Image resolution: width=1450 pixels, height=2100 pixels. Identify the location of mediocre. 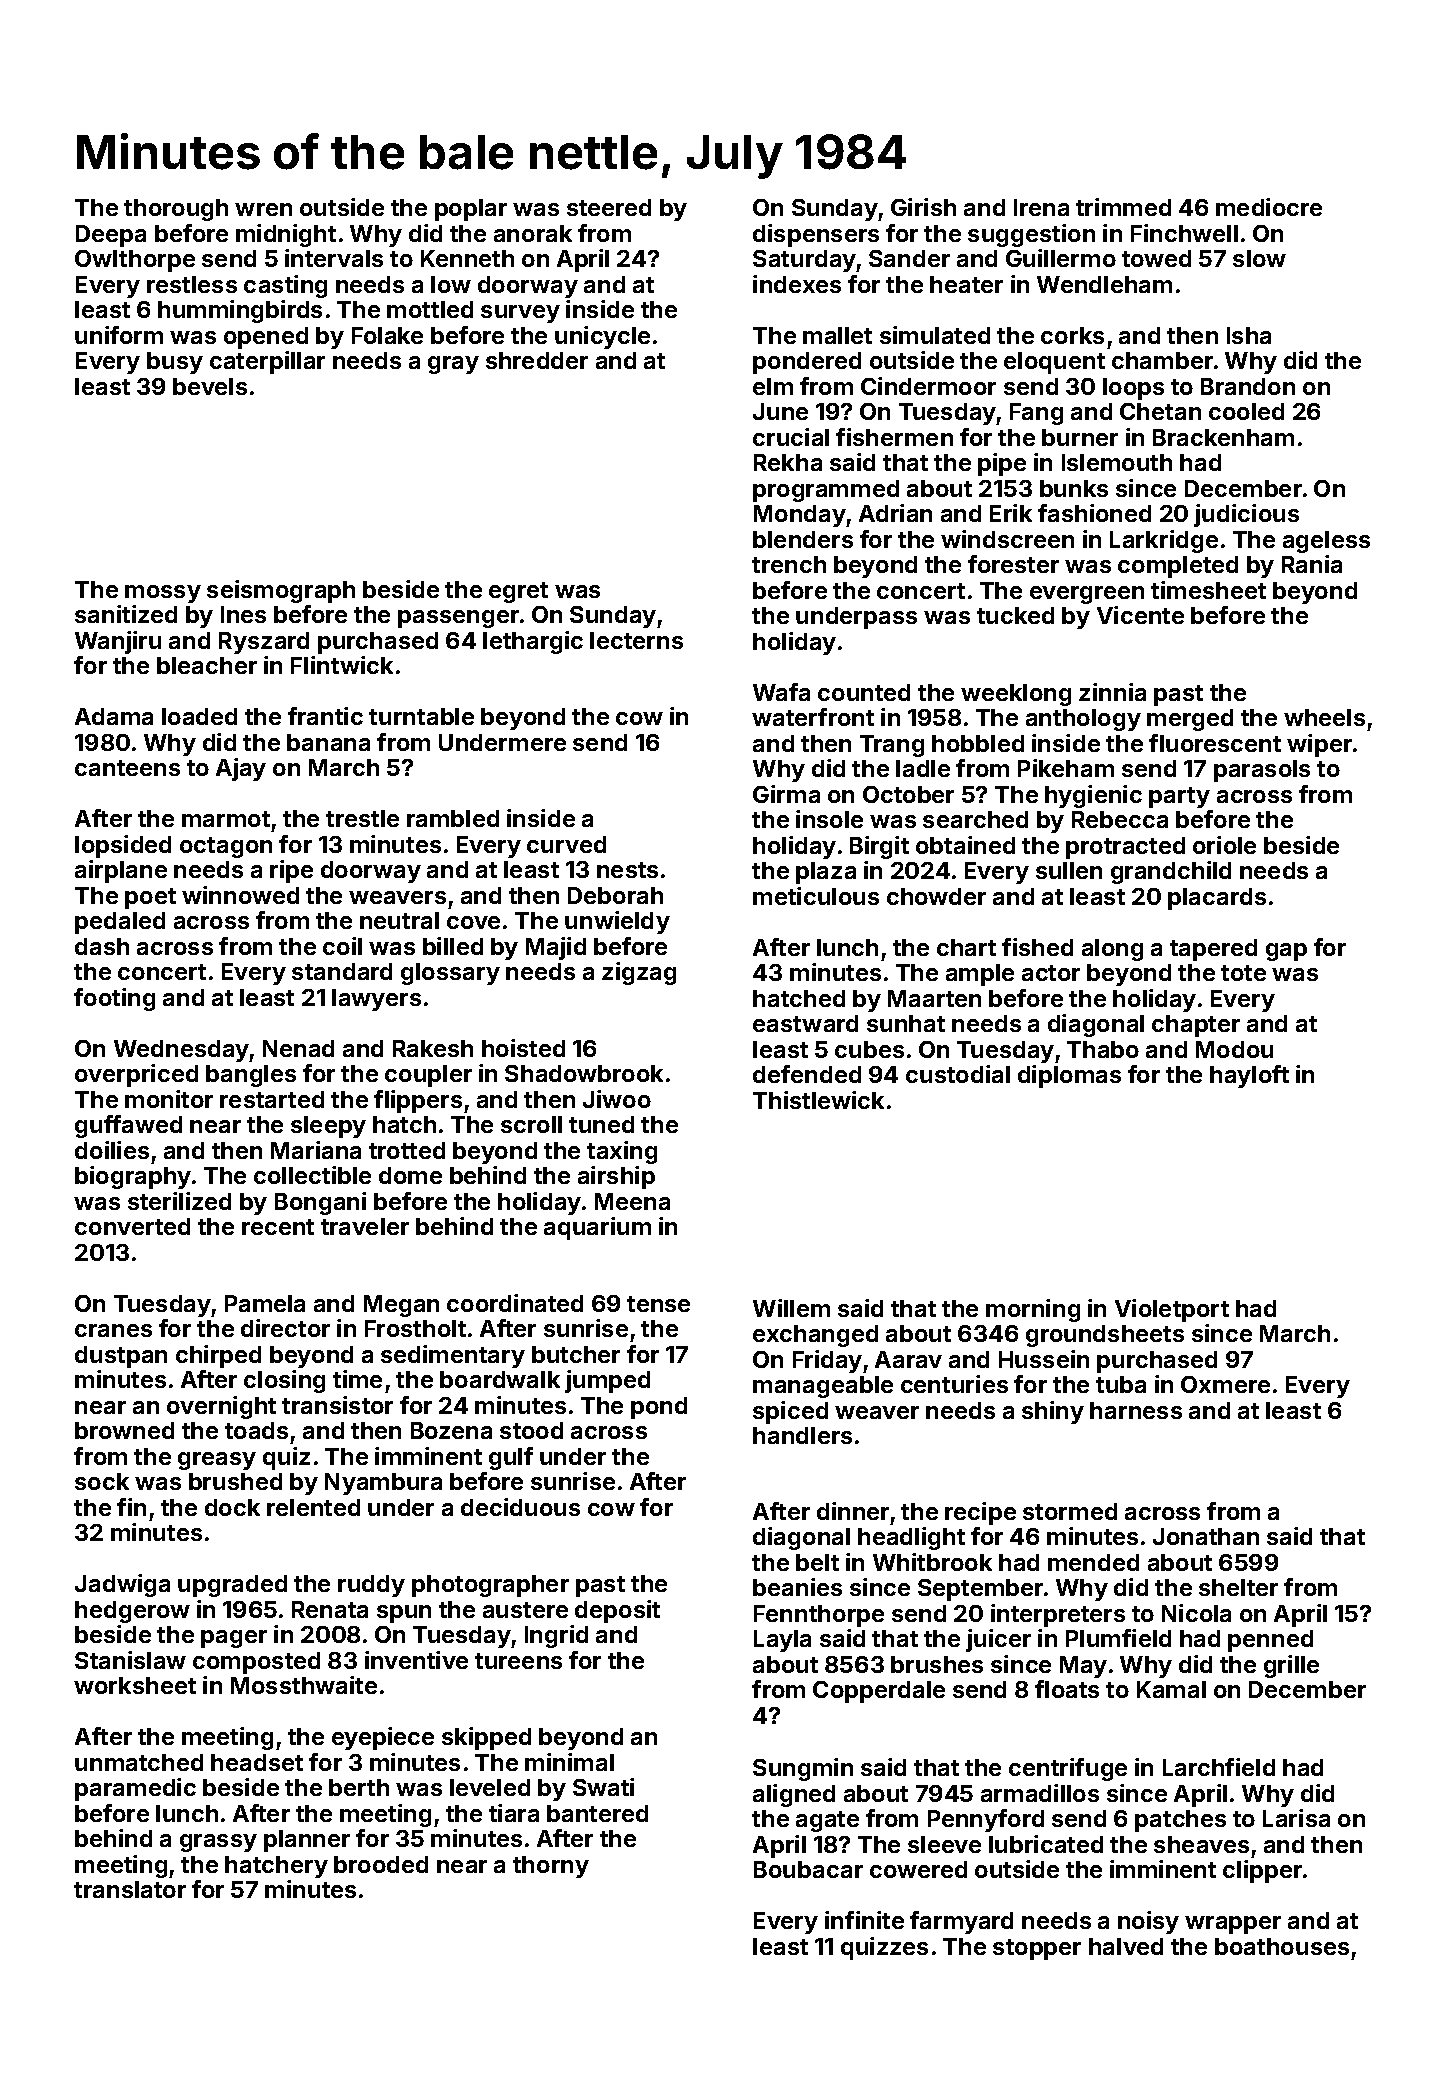
(1269, 207).
